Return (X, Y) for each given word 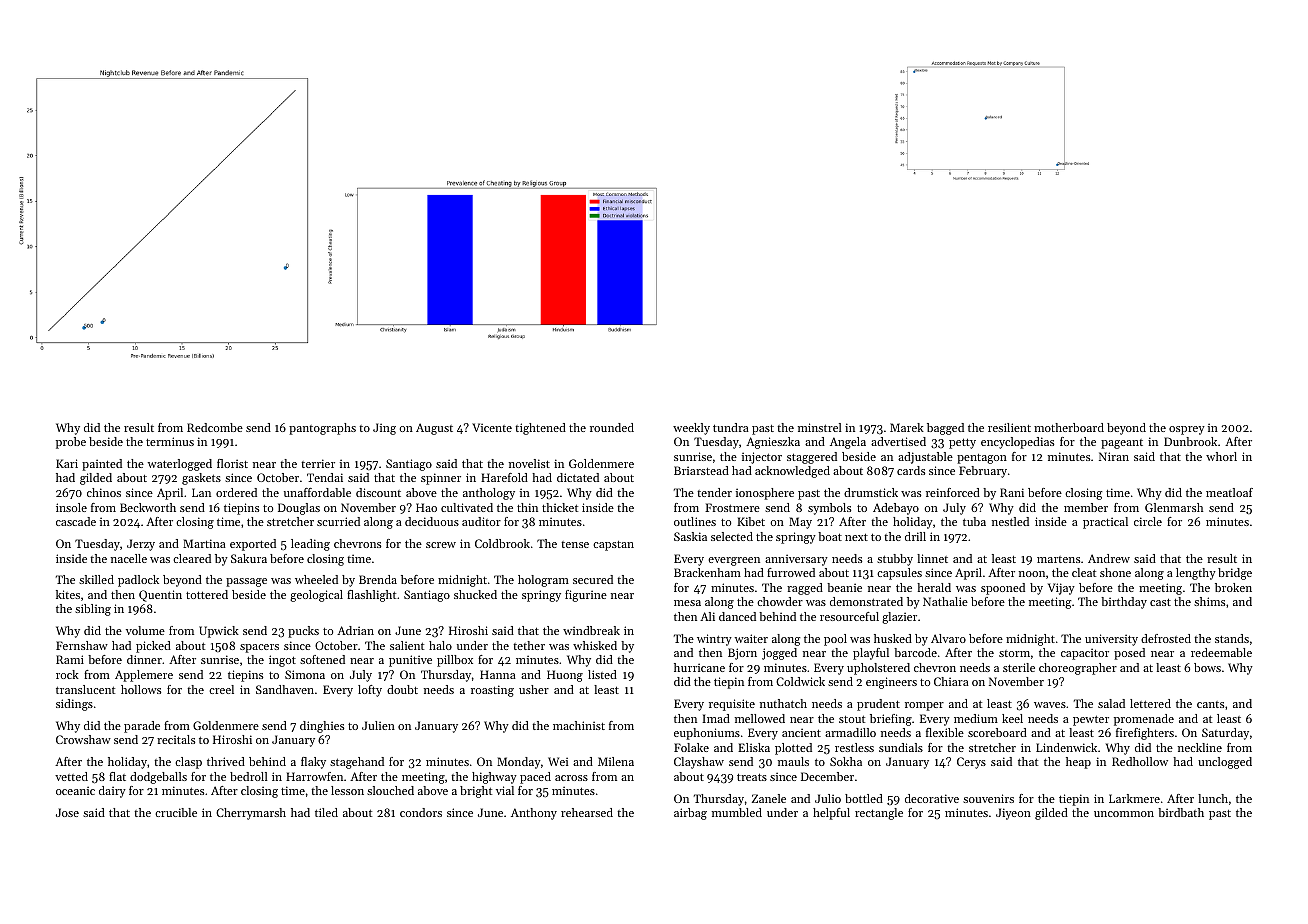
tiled (326, 812)
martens (1058, 559)
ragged (805, 589)
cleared (192, 558)
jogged (779, 654)
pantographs (322, 429)
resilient (1009, 427)
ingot (282, 661)
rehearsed (587, 812)
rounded (612, 427)
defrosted (1166, 638)
